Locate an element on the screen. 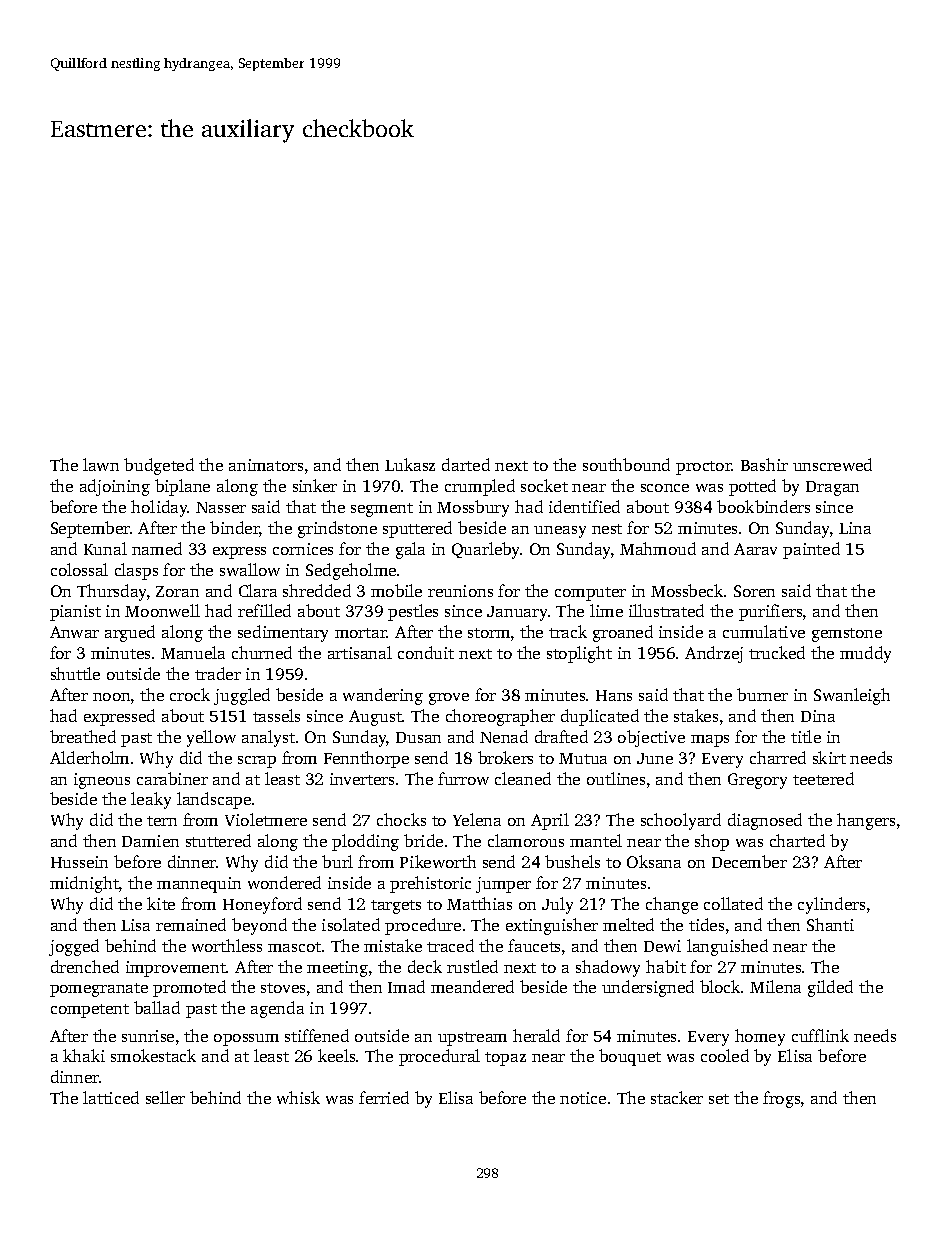 This screenshot has width=952, height=1233. Kunal is located at coordinates (105, 548).
